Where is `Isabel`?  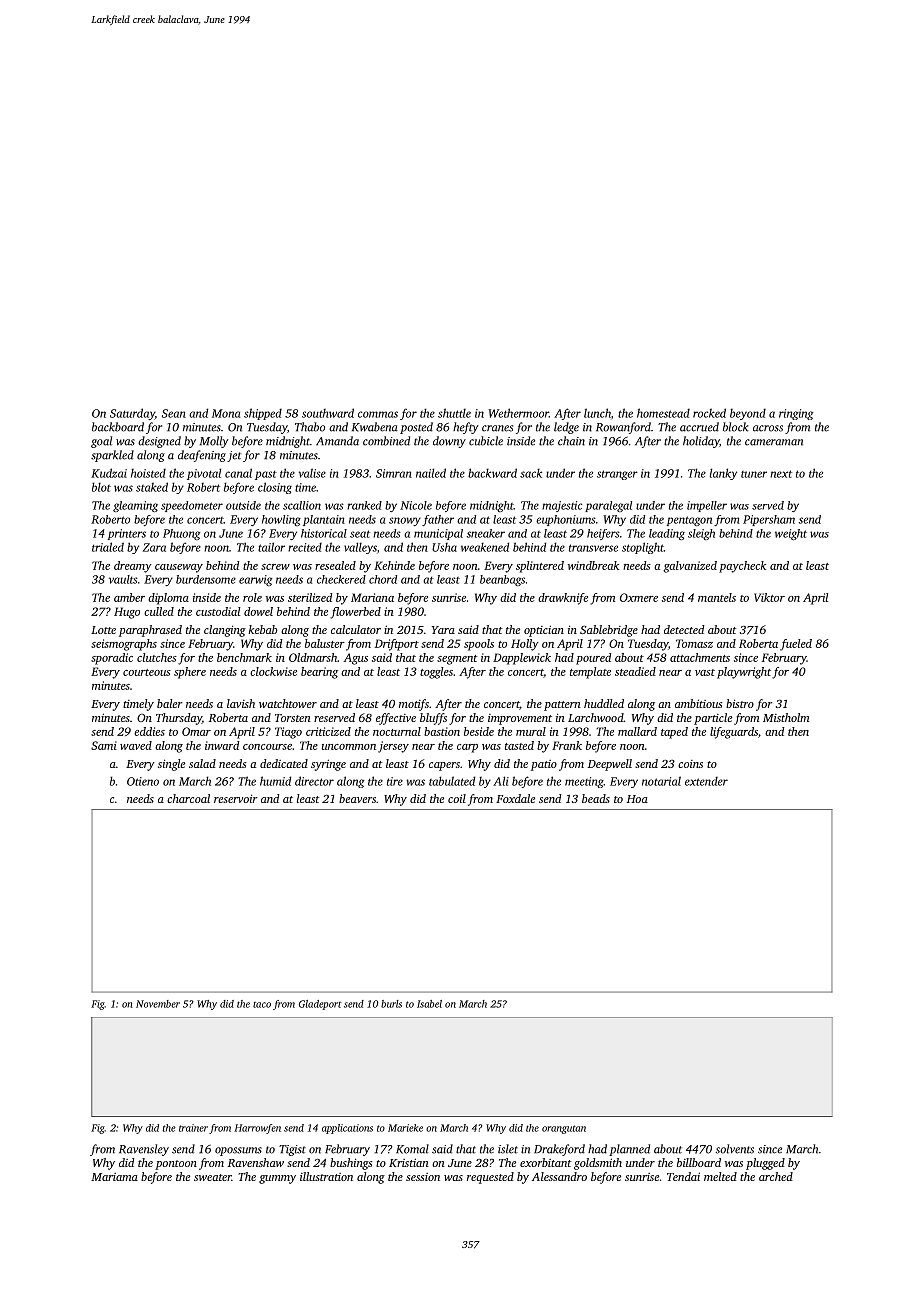
Isabel is located at coordinates (429, 1004).
